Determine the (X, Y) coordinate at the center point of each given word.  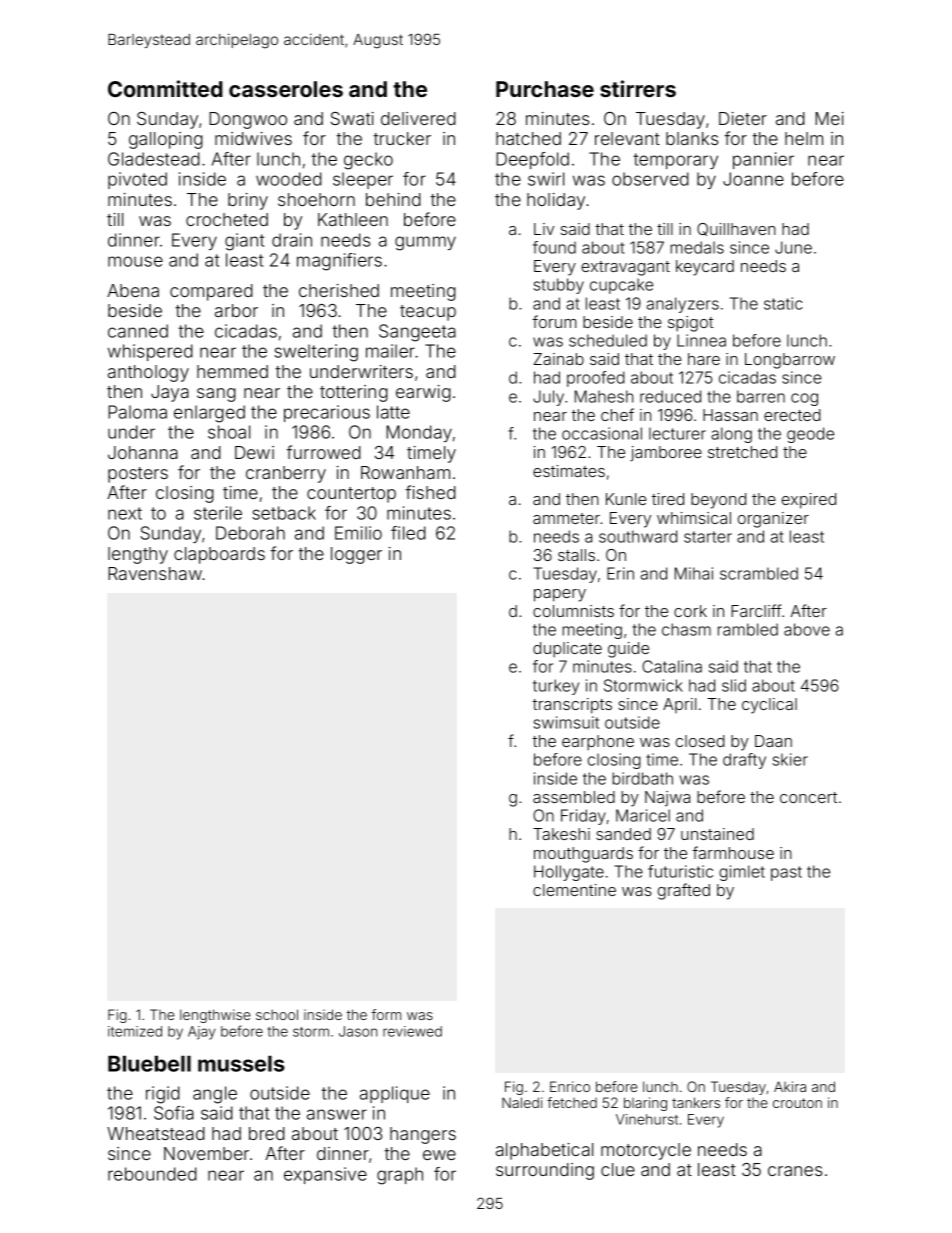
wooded (289, 179)
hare (704, 359)
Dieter (743, 118)
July (548, 398)
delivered (418, 118)
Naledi (522, 1102)
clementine (574, 890)
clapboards (219, 555)
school (277, 1014)
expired (809, 501)
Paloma (137, 412)
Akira (790, 1086)
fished (430, 492)
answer (337, 1114)
